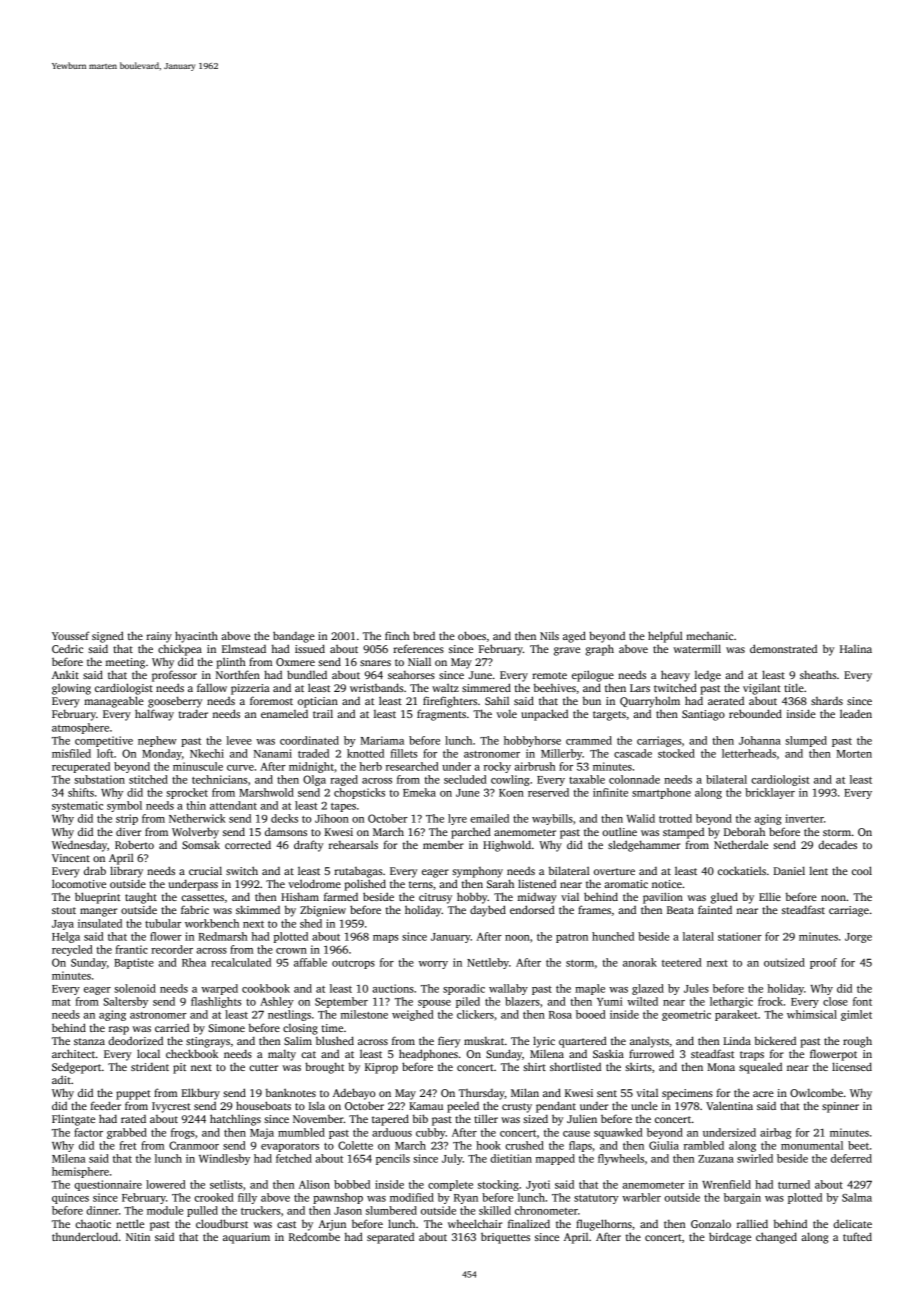 Image resolution: width=924 pixels, height=1308 pixels. I want to click on Nitin, so click(138, 1237).
